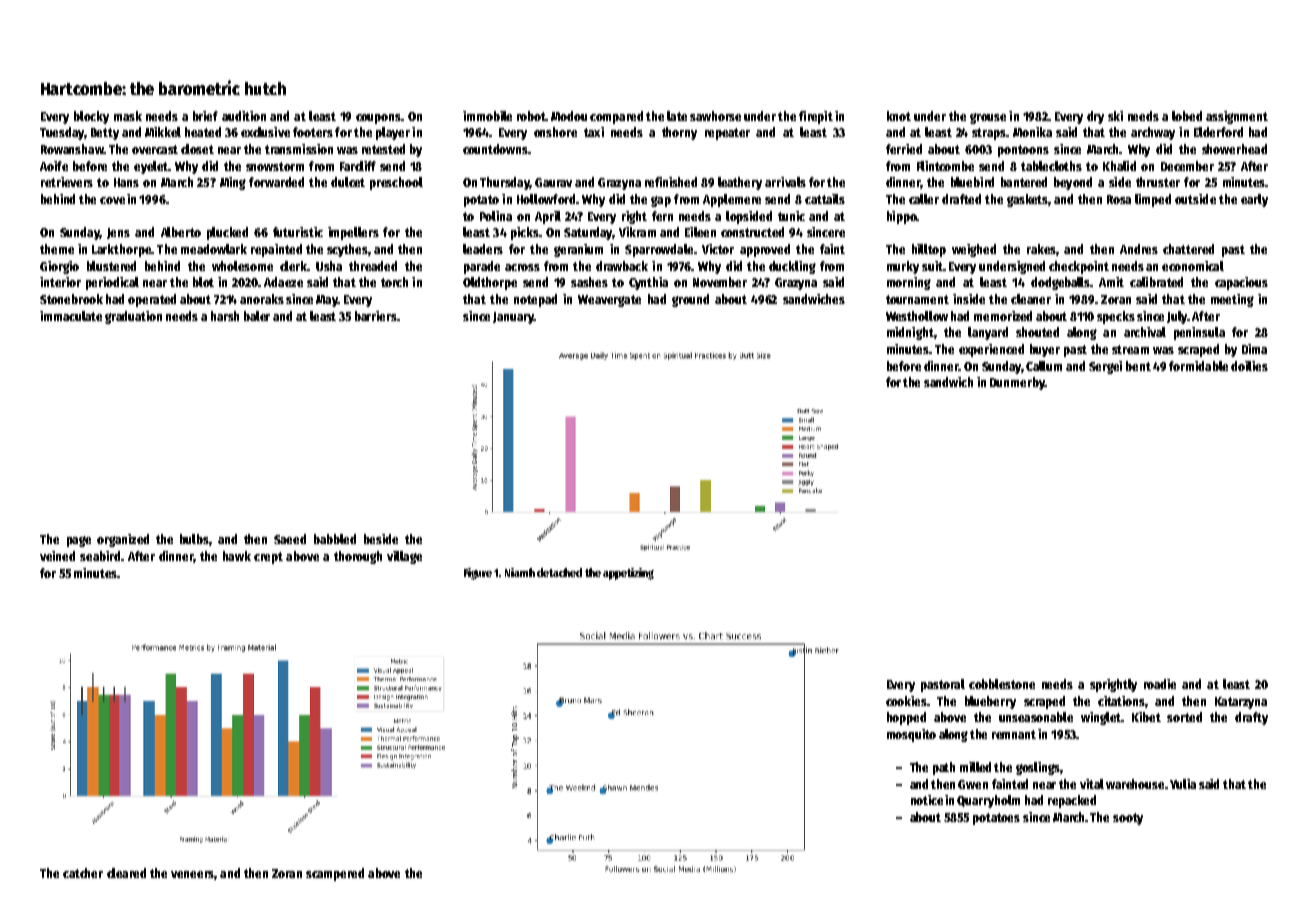 This screenshot has height=924, width=1308. What do you see at coordinates (553, 182) in the screenshot?
I see `Gaurav` at bounding box center [553, 182].
